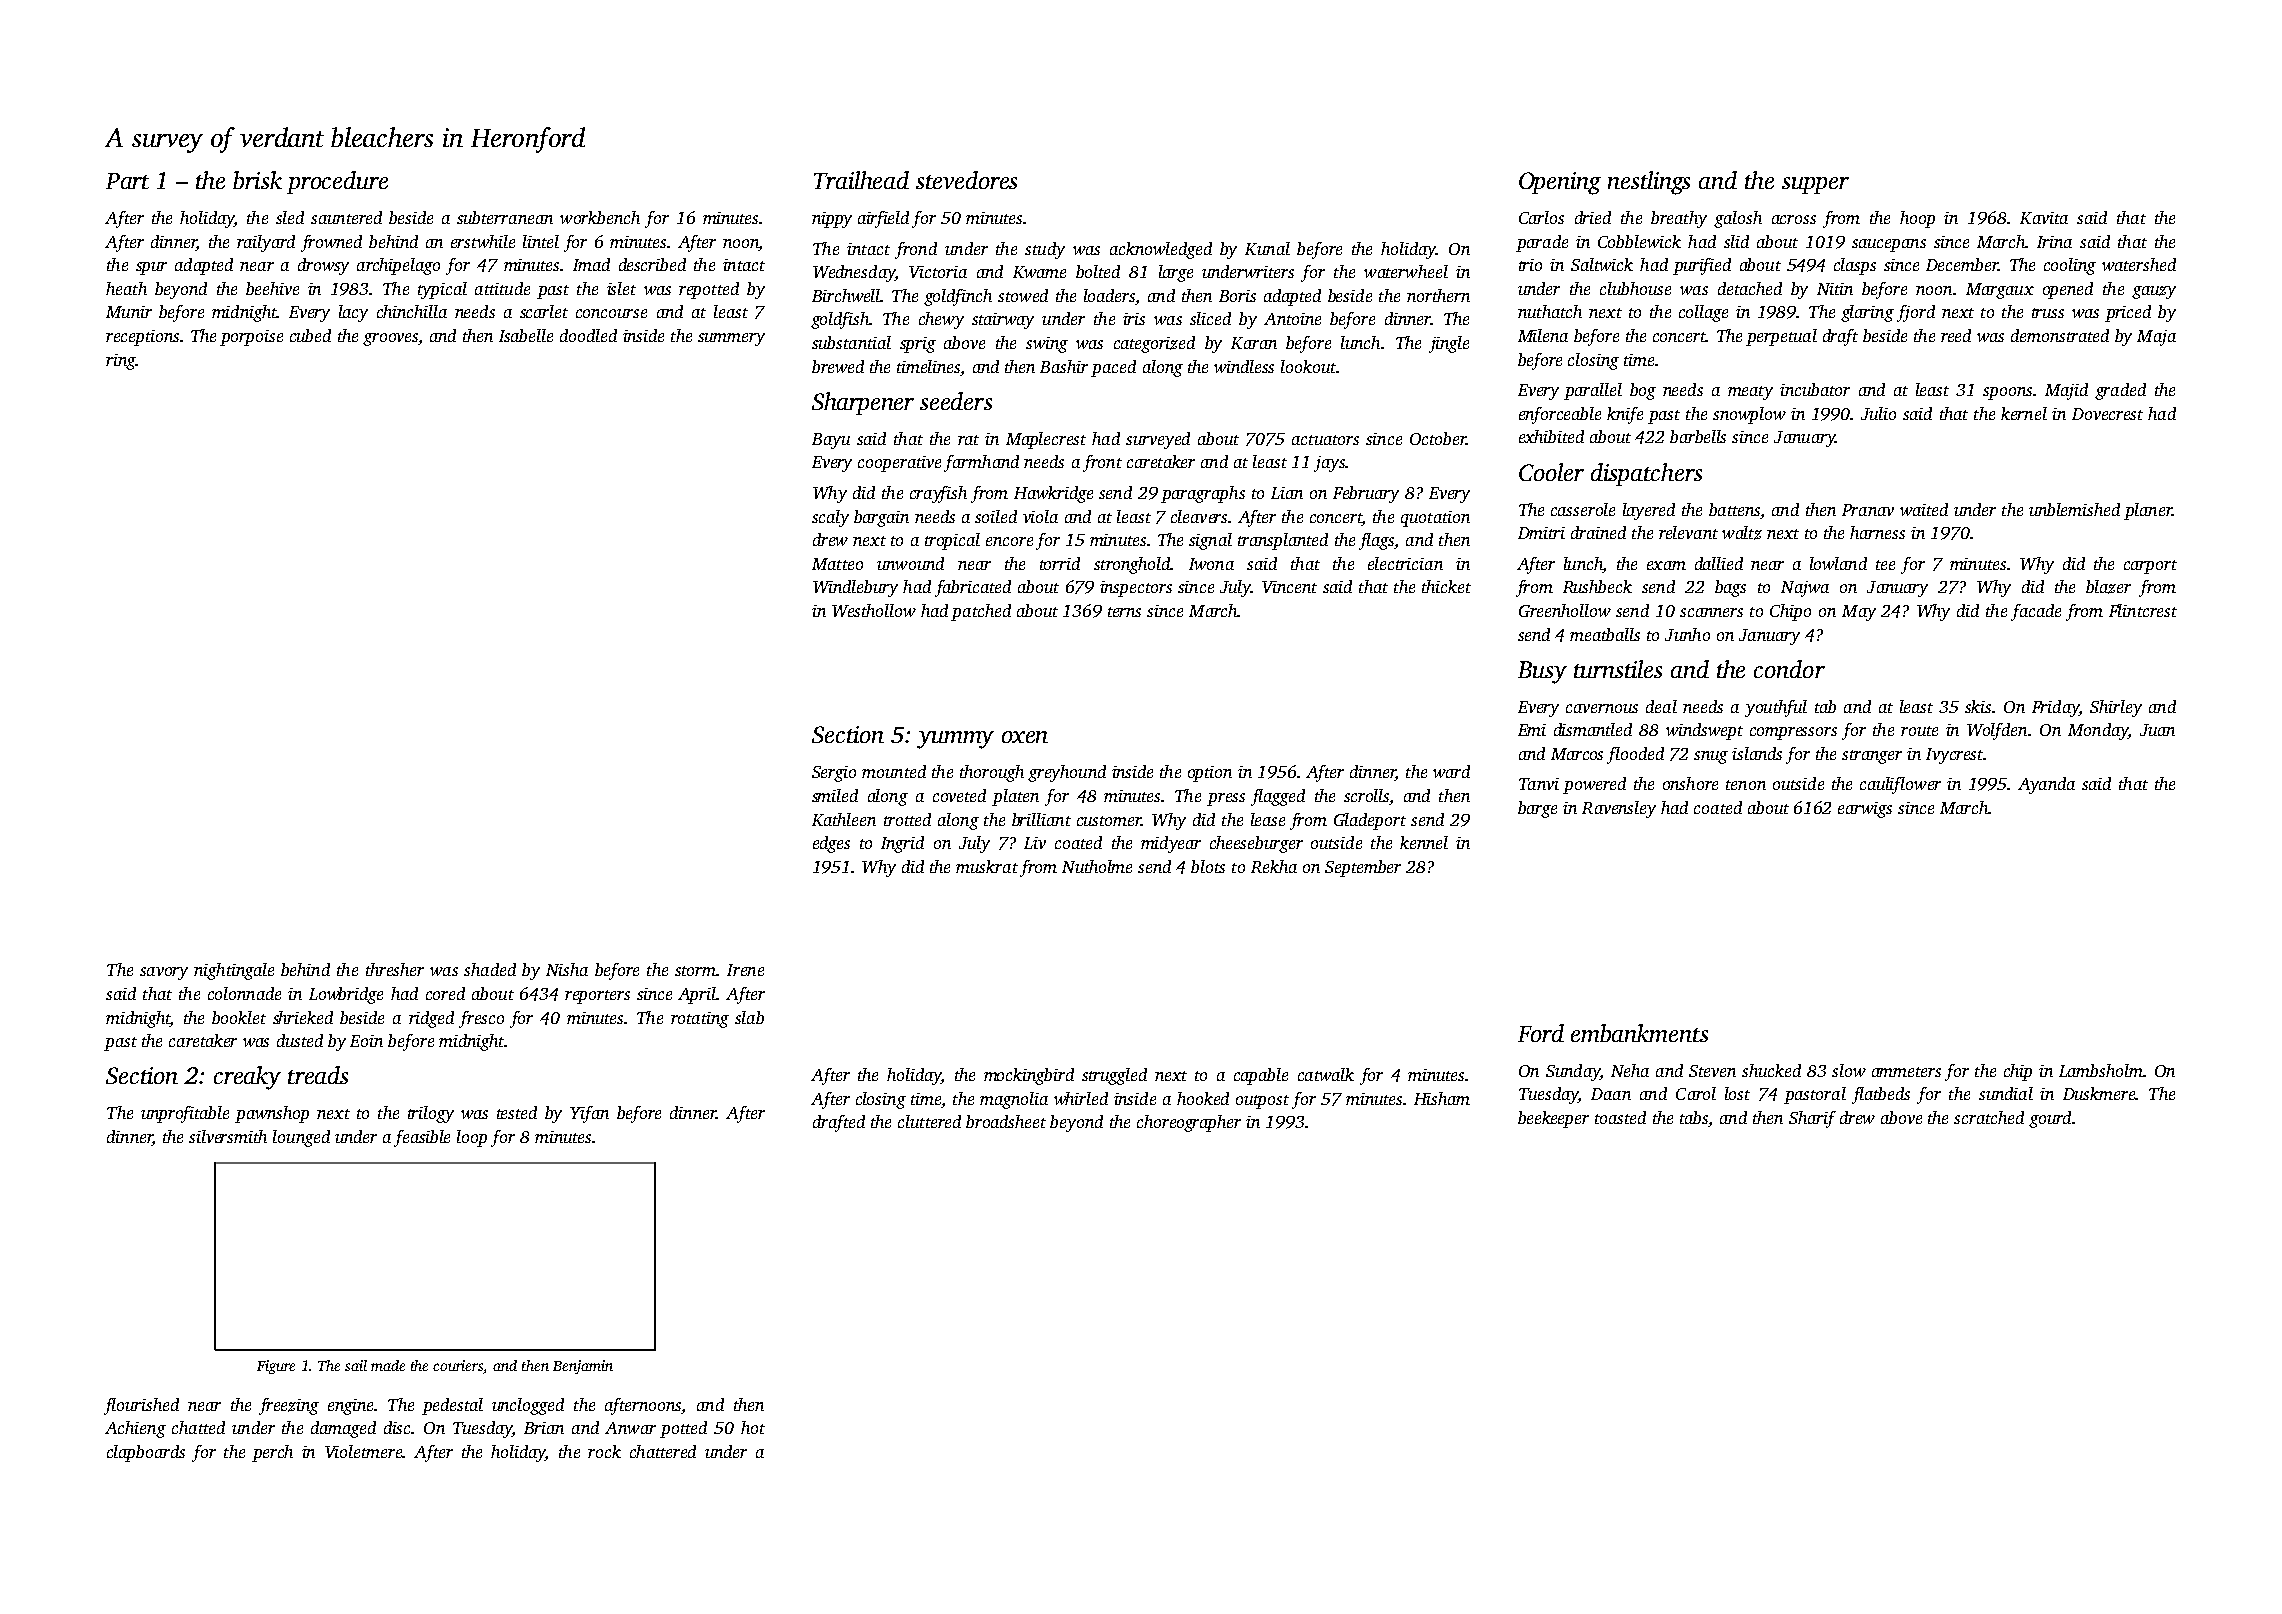 Image resolution: width=2282 pixels, height=1614 pixels. Describe the element at coordinates (1064, 366) in the screenshot. I see `Bashir` at that location.
